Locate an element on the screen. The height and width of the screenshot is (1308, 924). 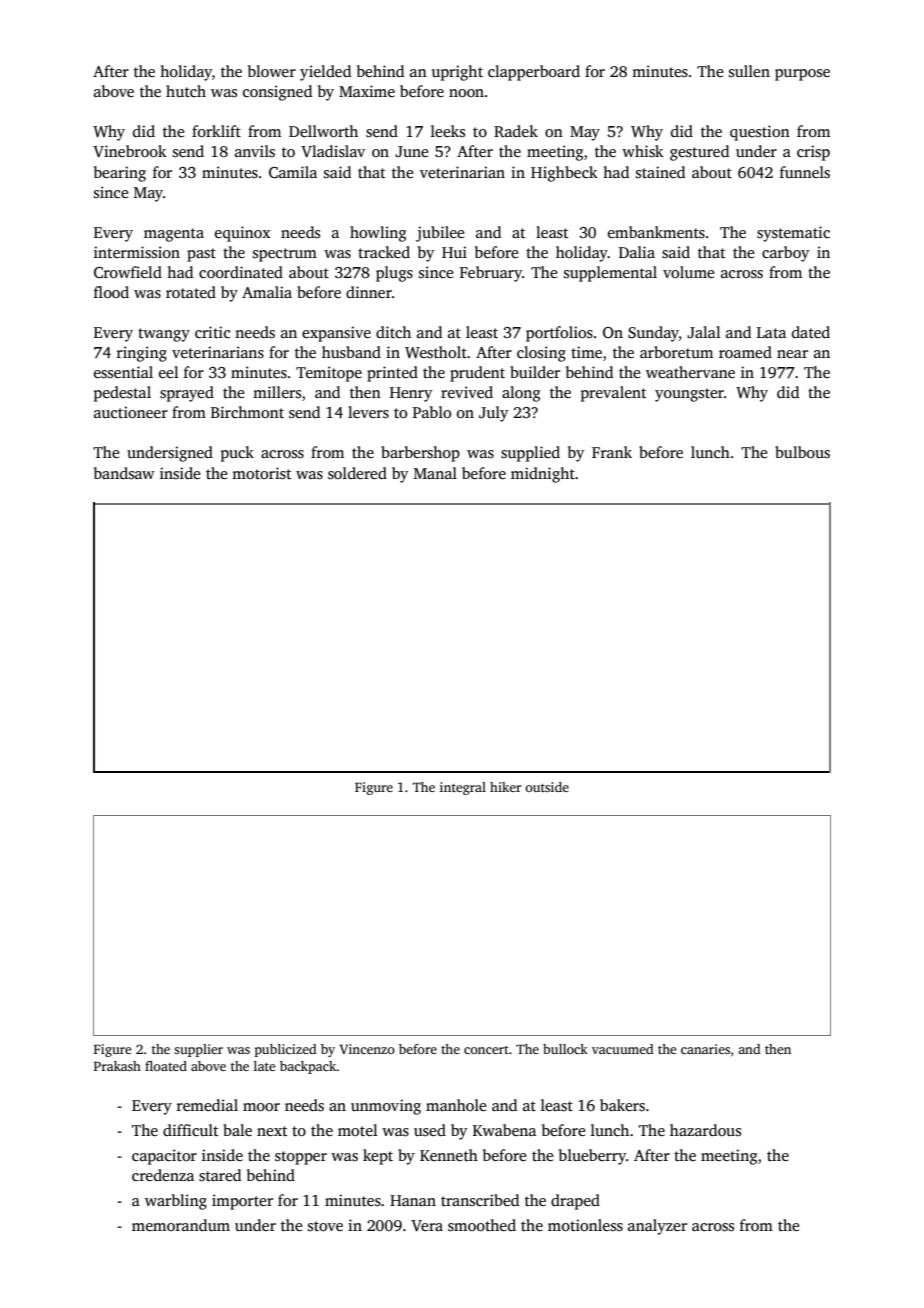
blower is located at coordinates (272, 71).
